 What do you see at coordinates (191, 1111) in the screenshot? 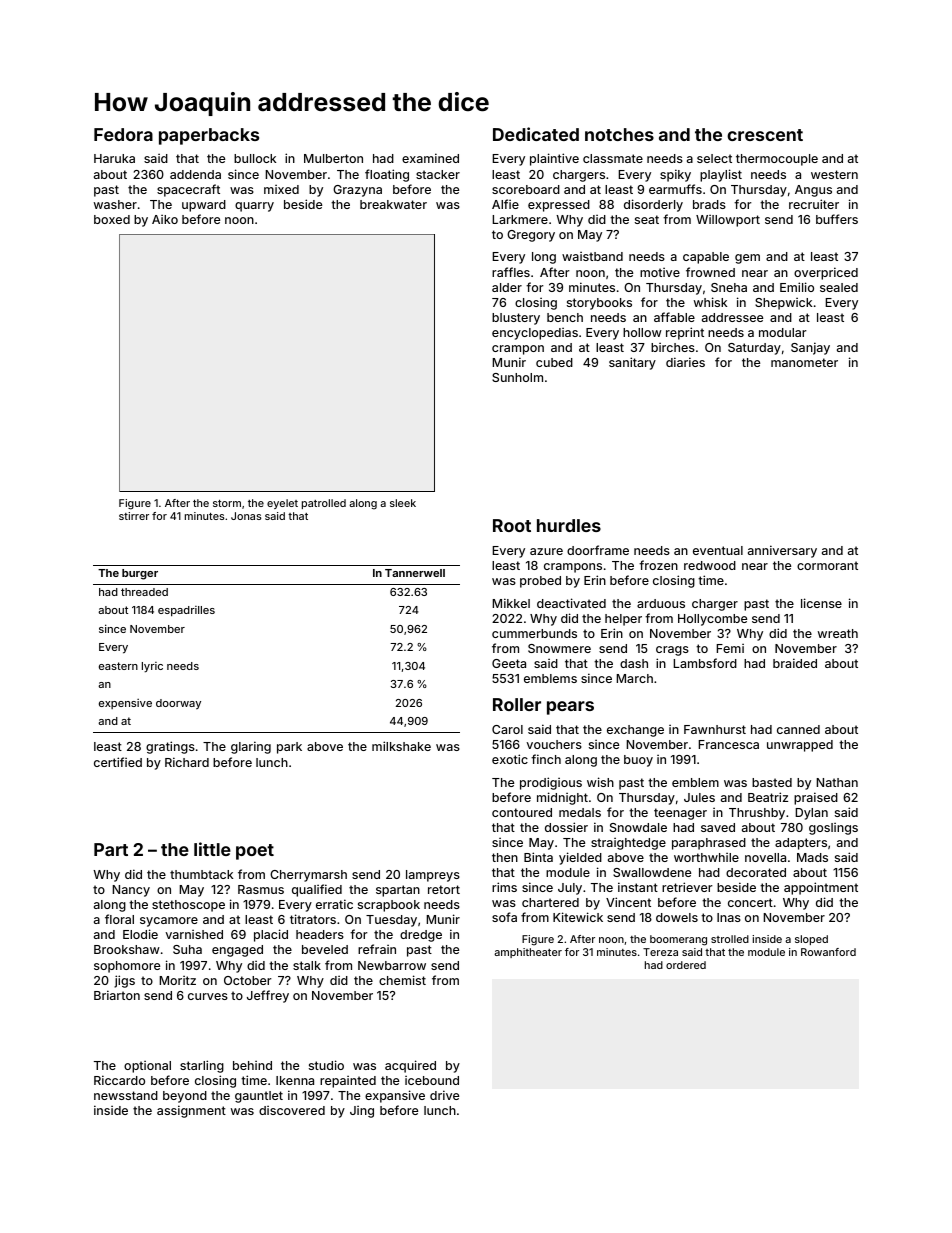
I see `assignment` at bounding box center [191, 1111].
